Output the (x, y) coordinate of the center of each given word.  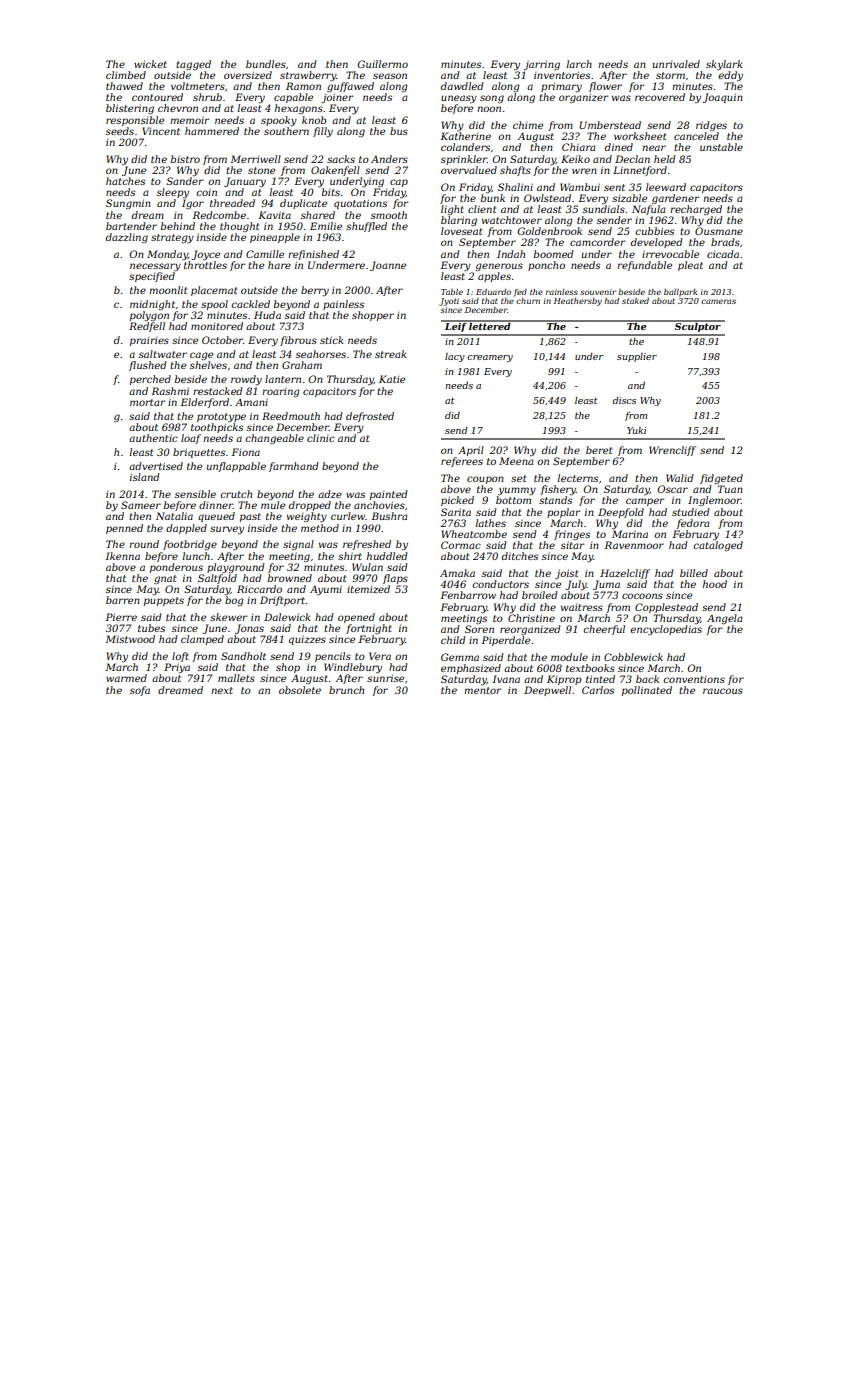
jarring (542, 65)
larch (579, 64)
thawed (124, 86)
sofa (140, 691)
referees (462, 462)
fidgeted (721, 479)
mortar (147, 402)
